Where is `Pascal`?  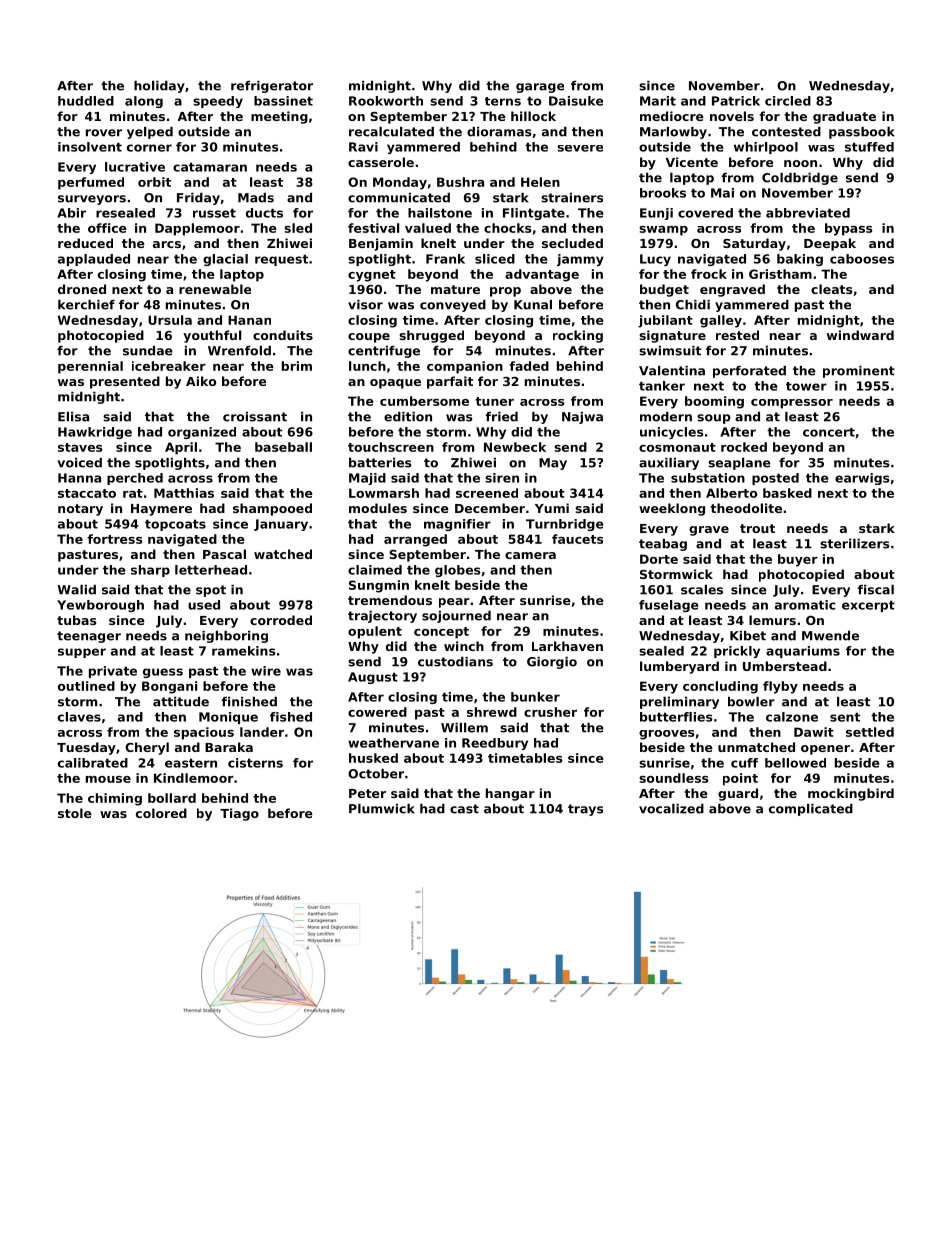
Pascal is located at coordinates (224, 554).
